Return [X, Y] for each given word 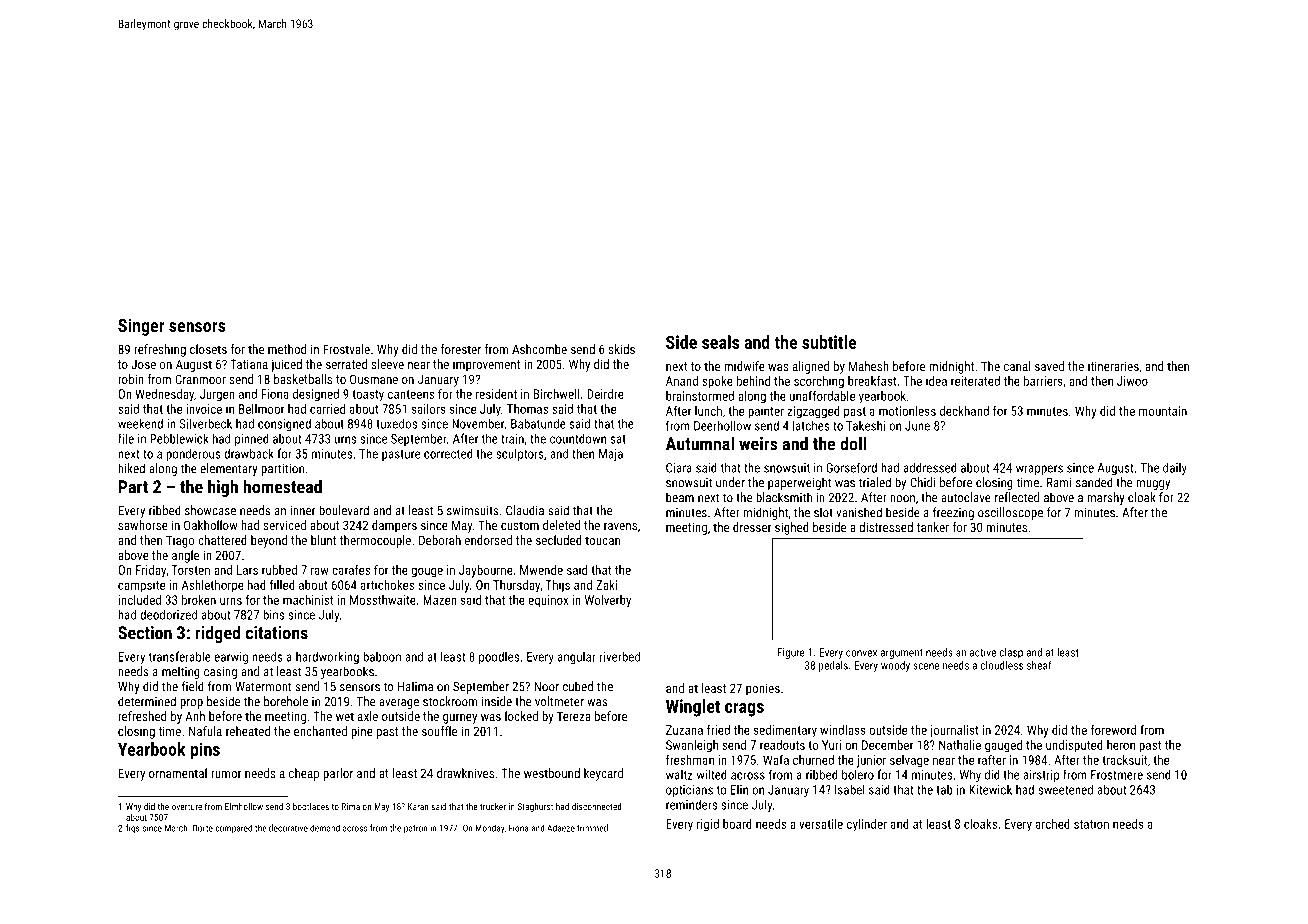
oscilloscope [1010, 513]
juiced [286, 365]
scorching [819, 382]
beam [680, 497]
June [917, 426]
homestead [282, 486]
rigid [708, 825]
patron [415, 829]
